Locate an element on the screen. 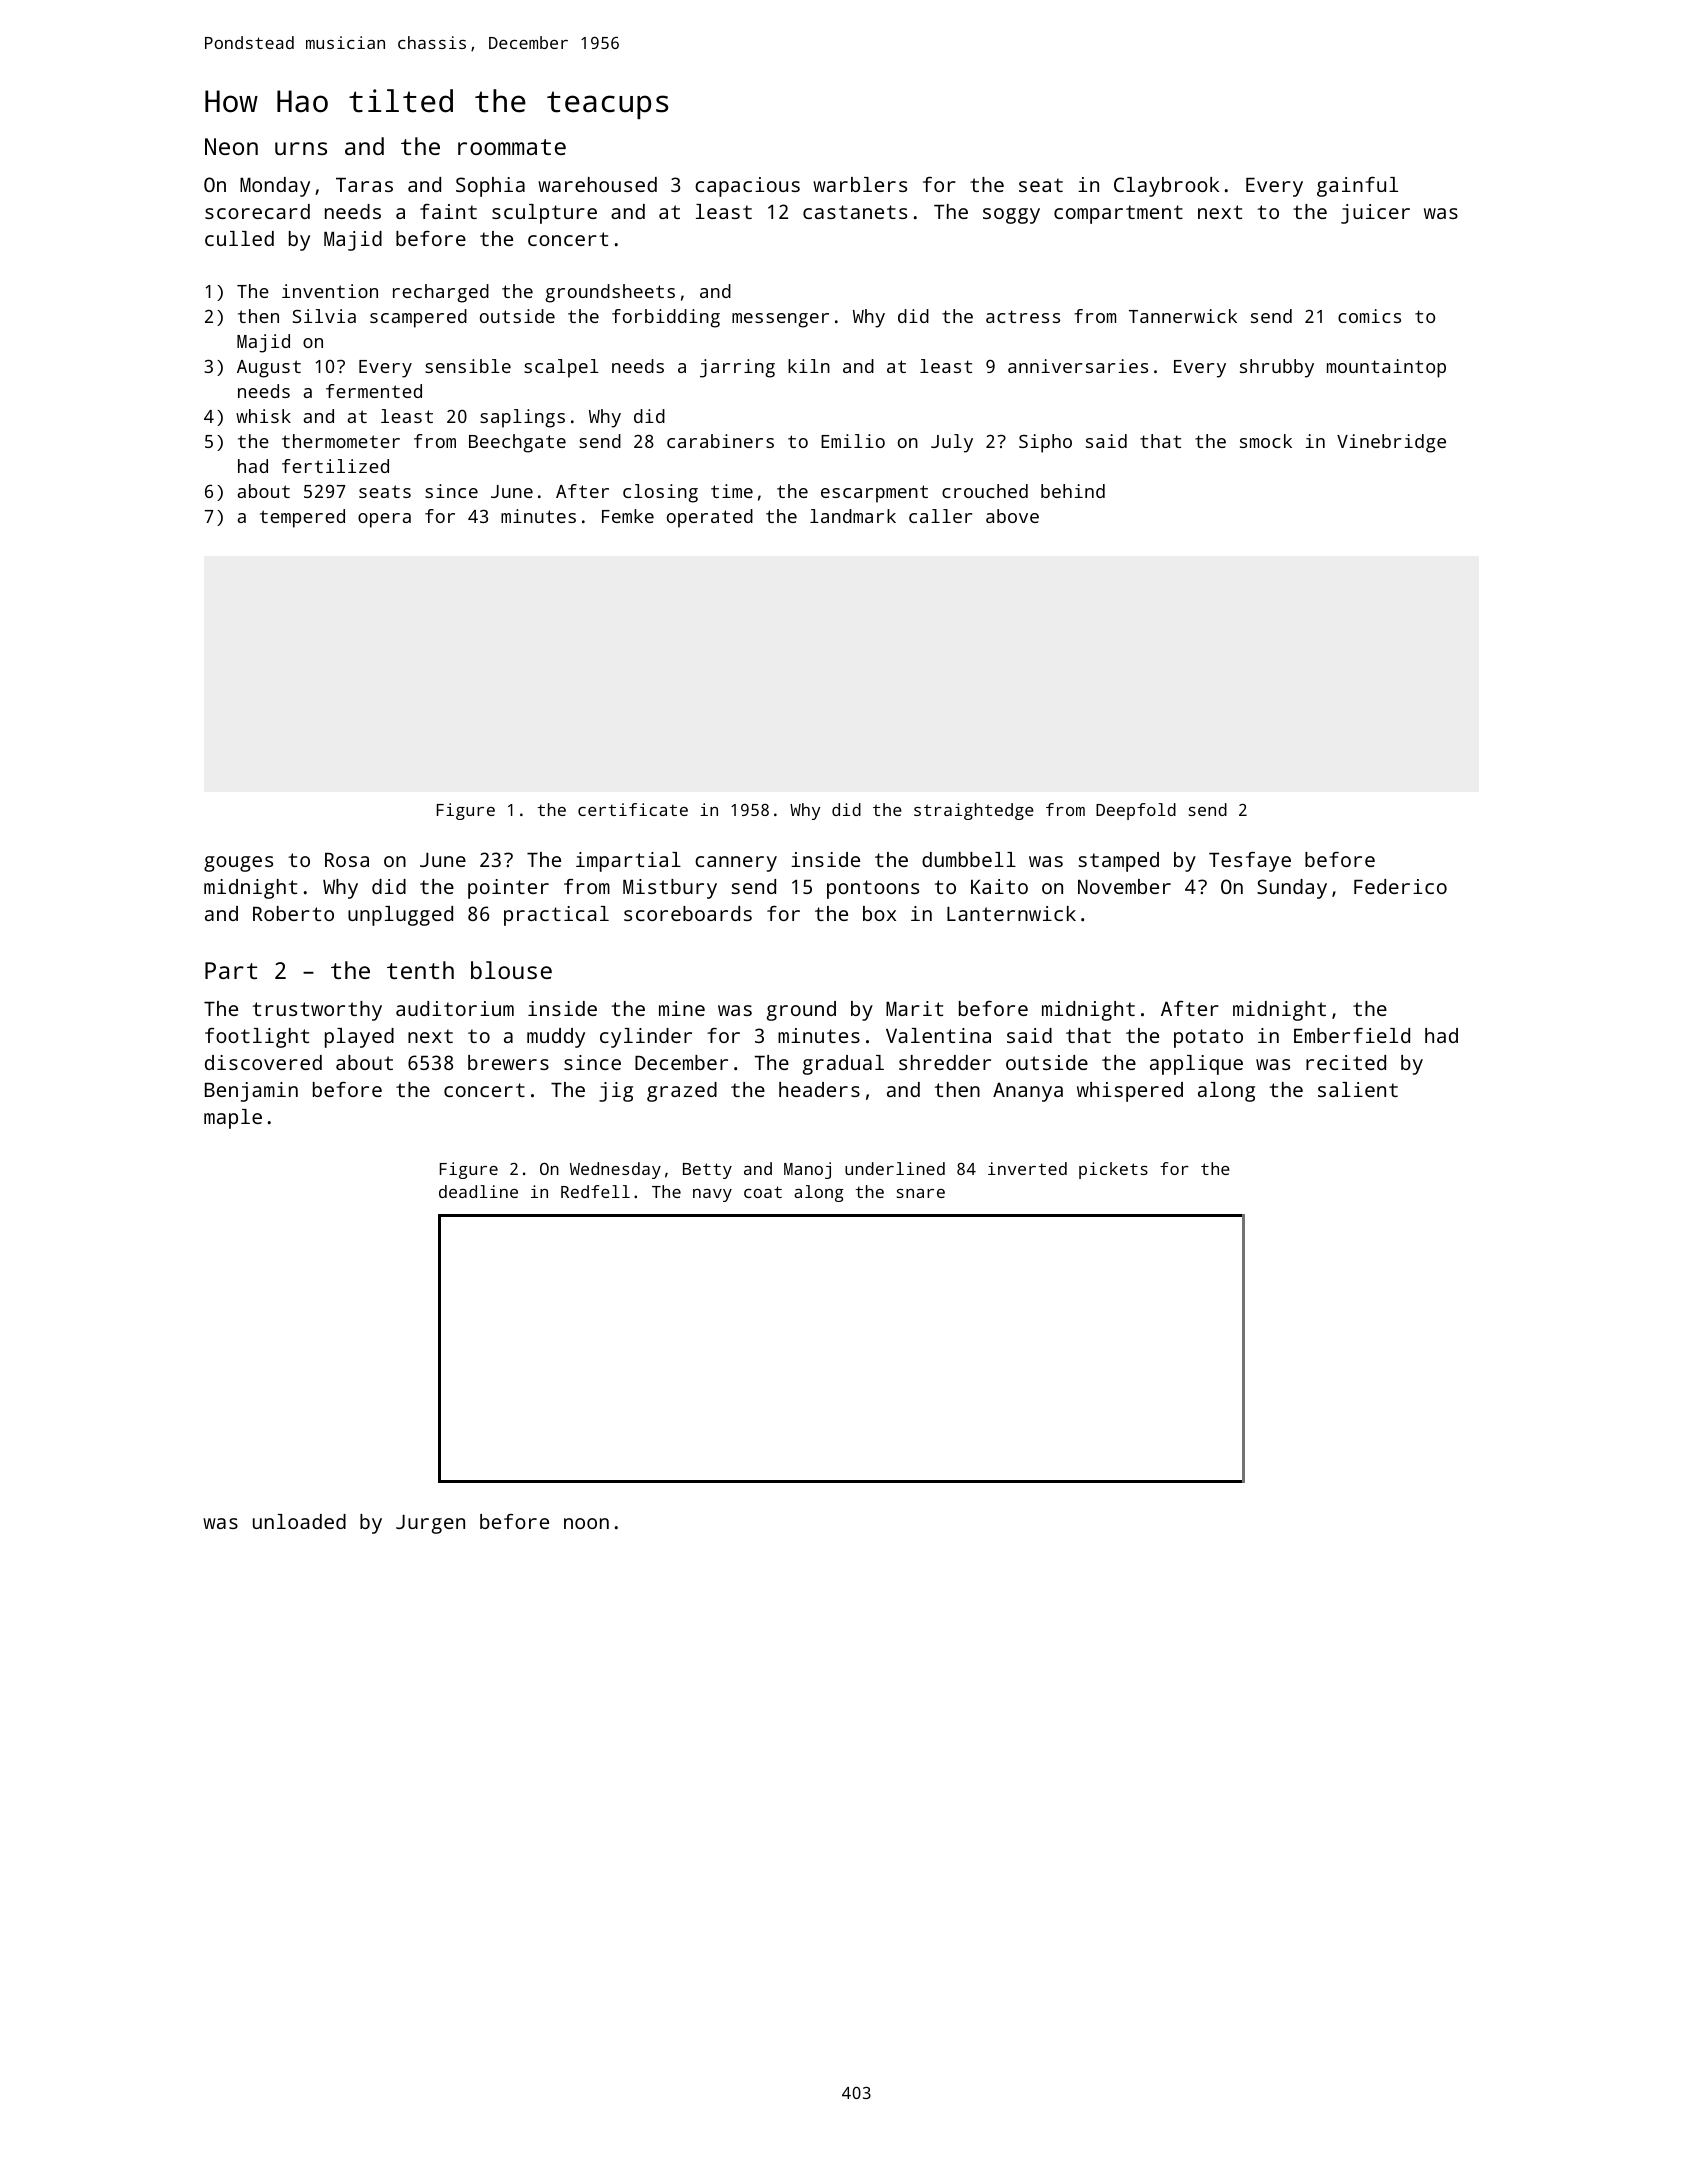  unloaded is located at coordinates (299, 1521).
